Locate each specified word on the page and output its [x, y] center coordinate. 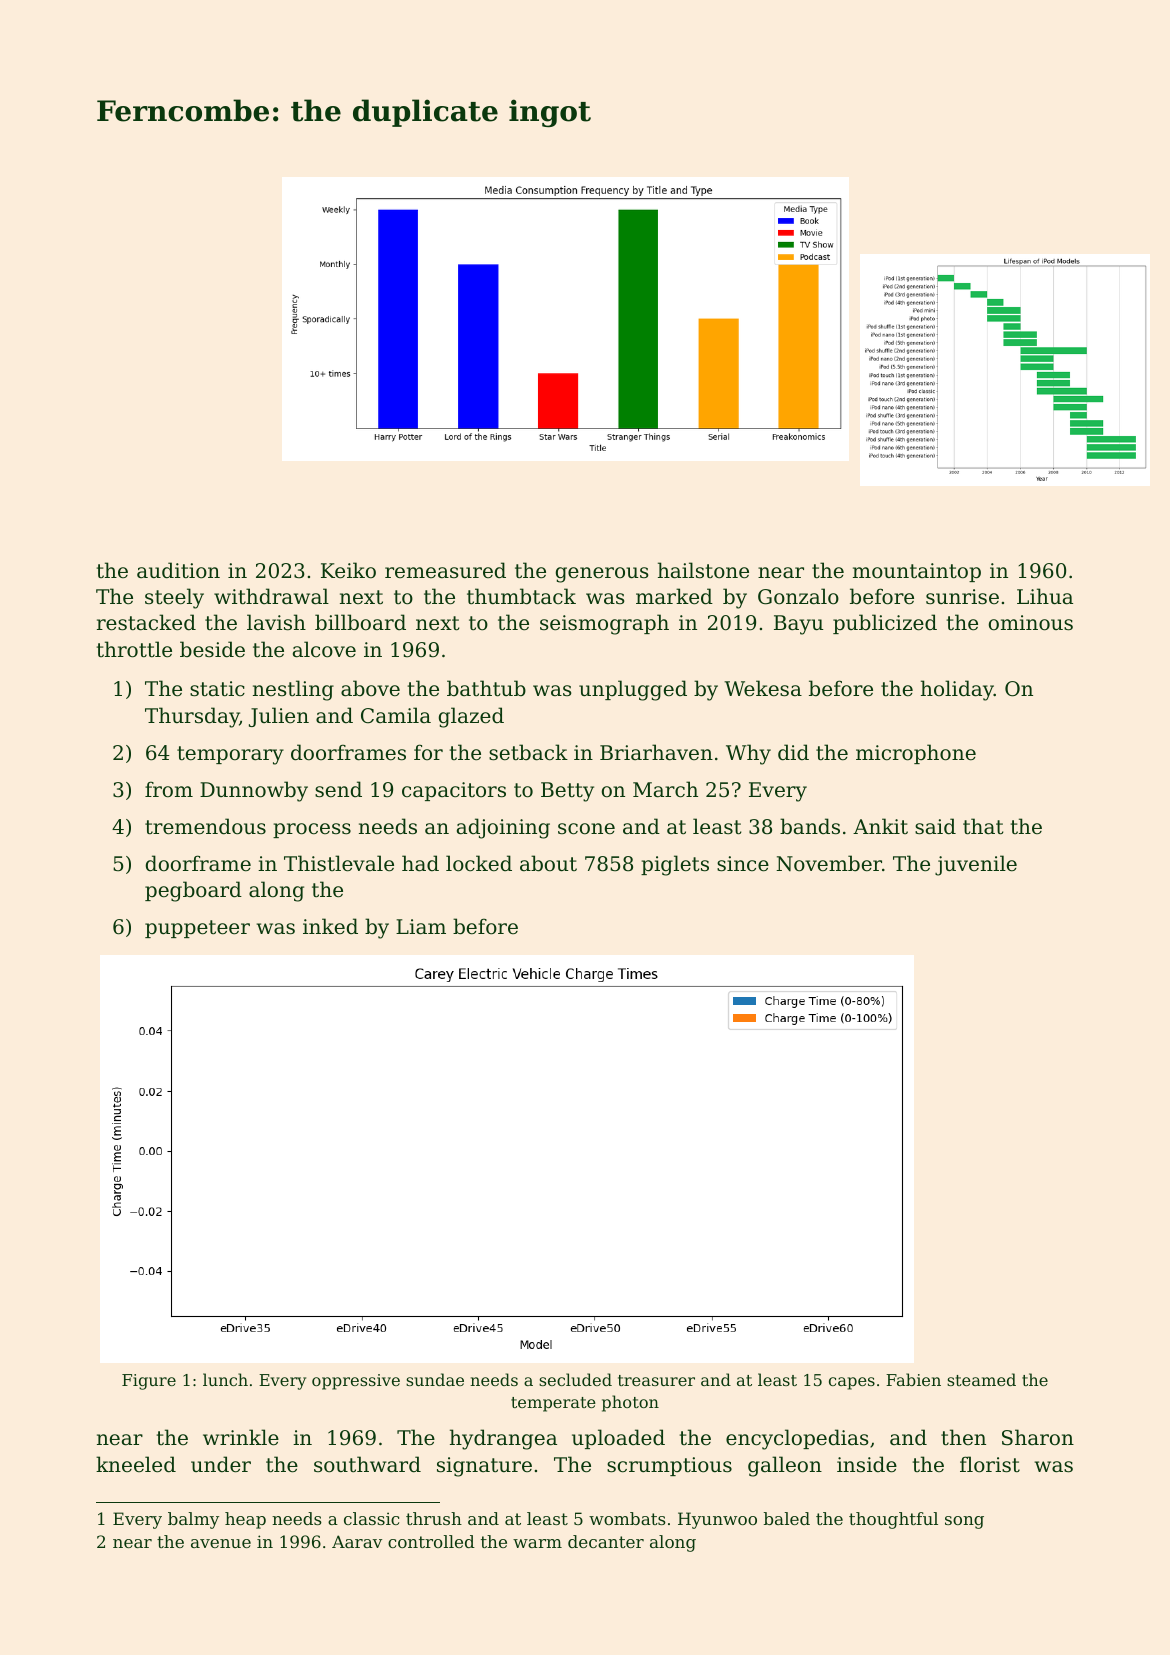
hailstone [703, 570]
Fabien [913, 1379]
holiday [957, 690]
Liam [421, 927]
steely [174, 598]
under [221, 1464]
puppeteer [197, 929]
